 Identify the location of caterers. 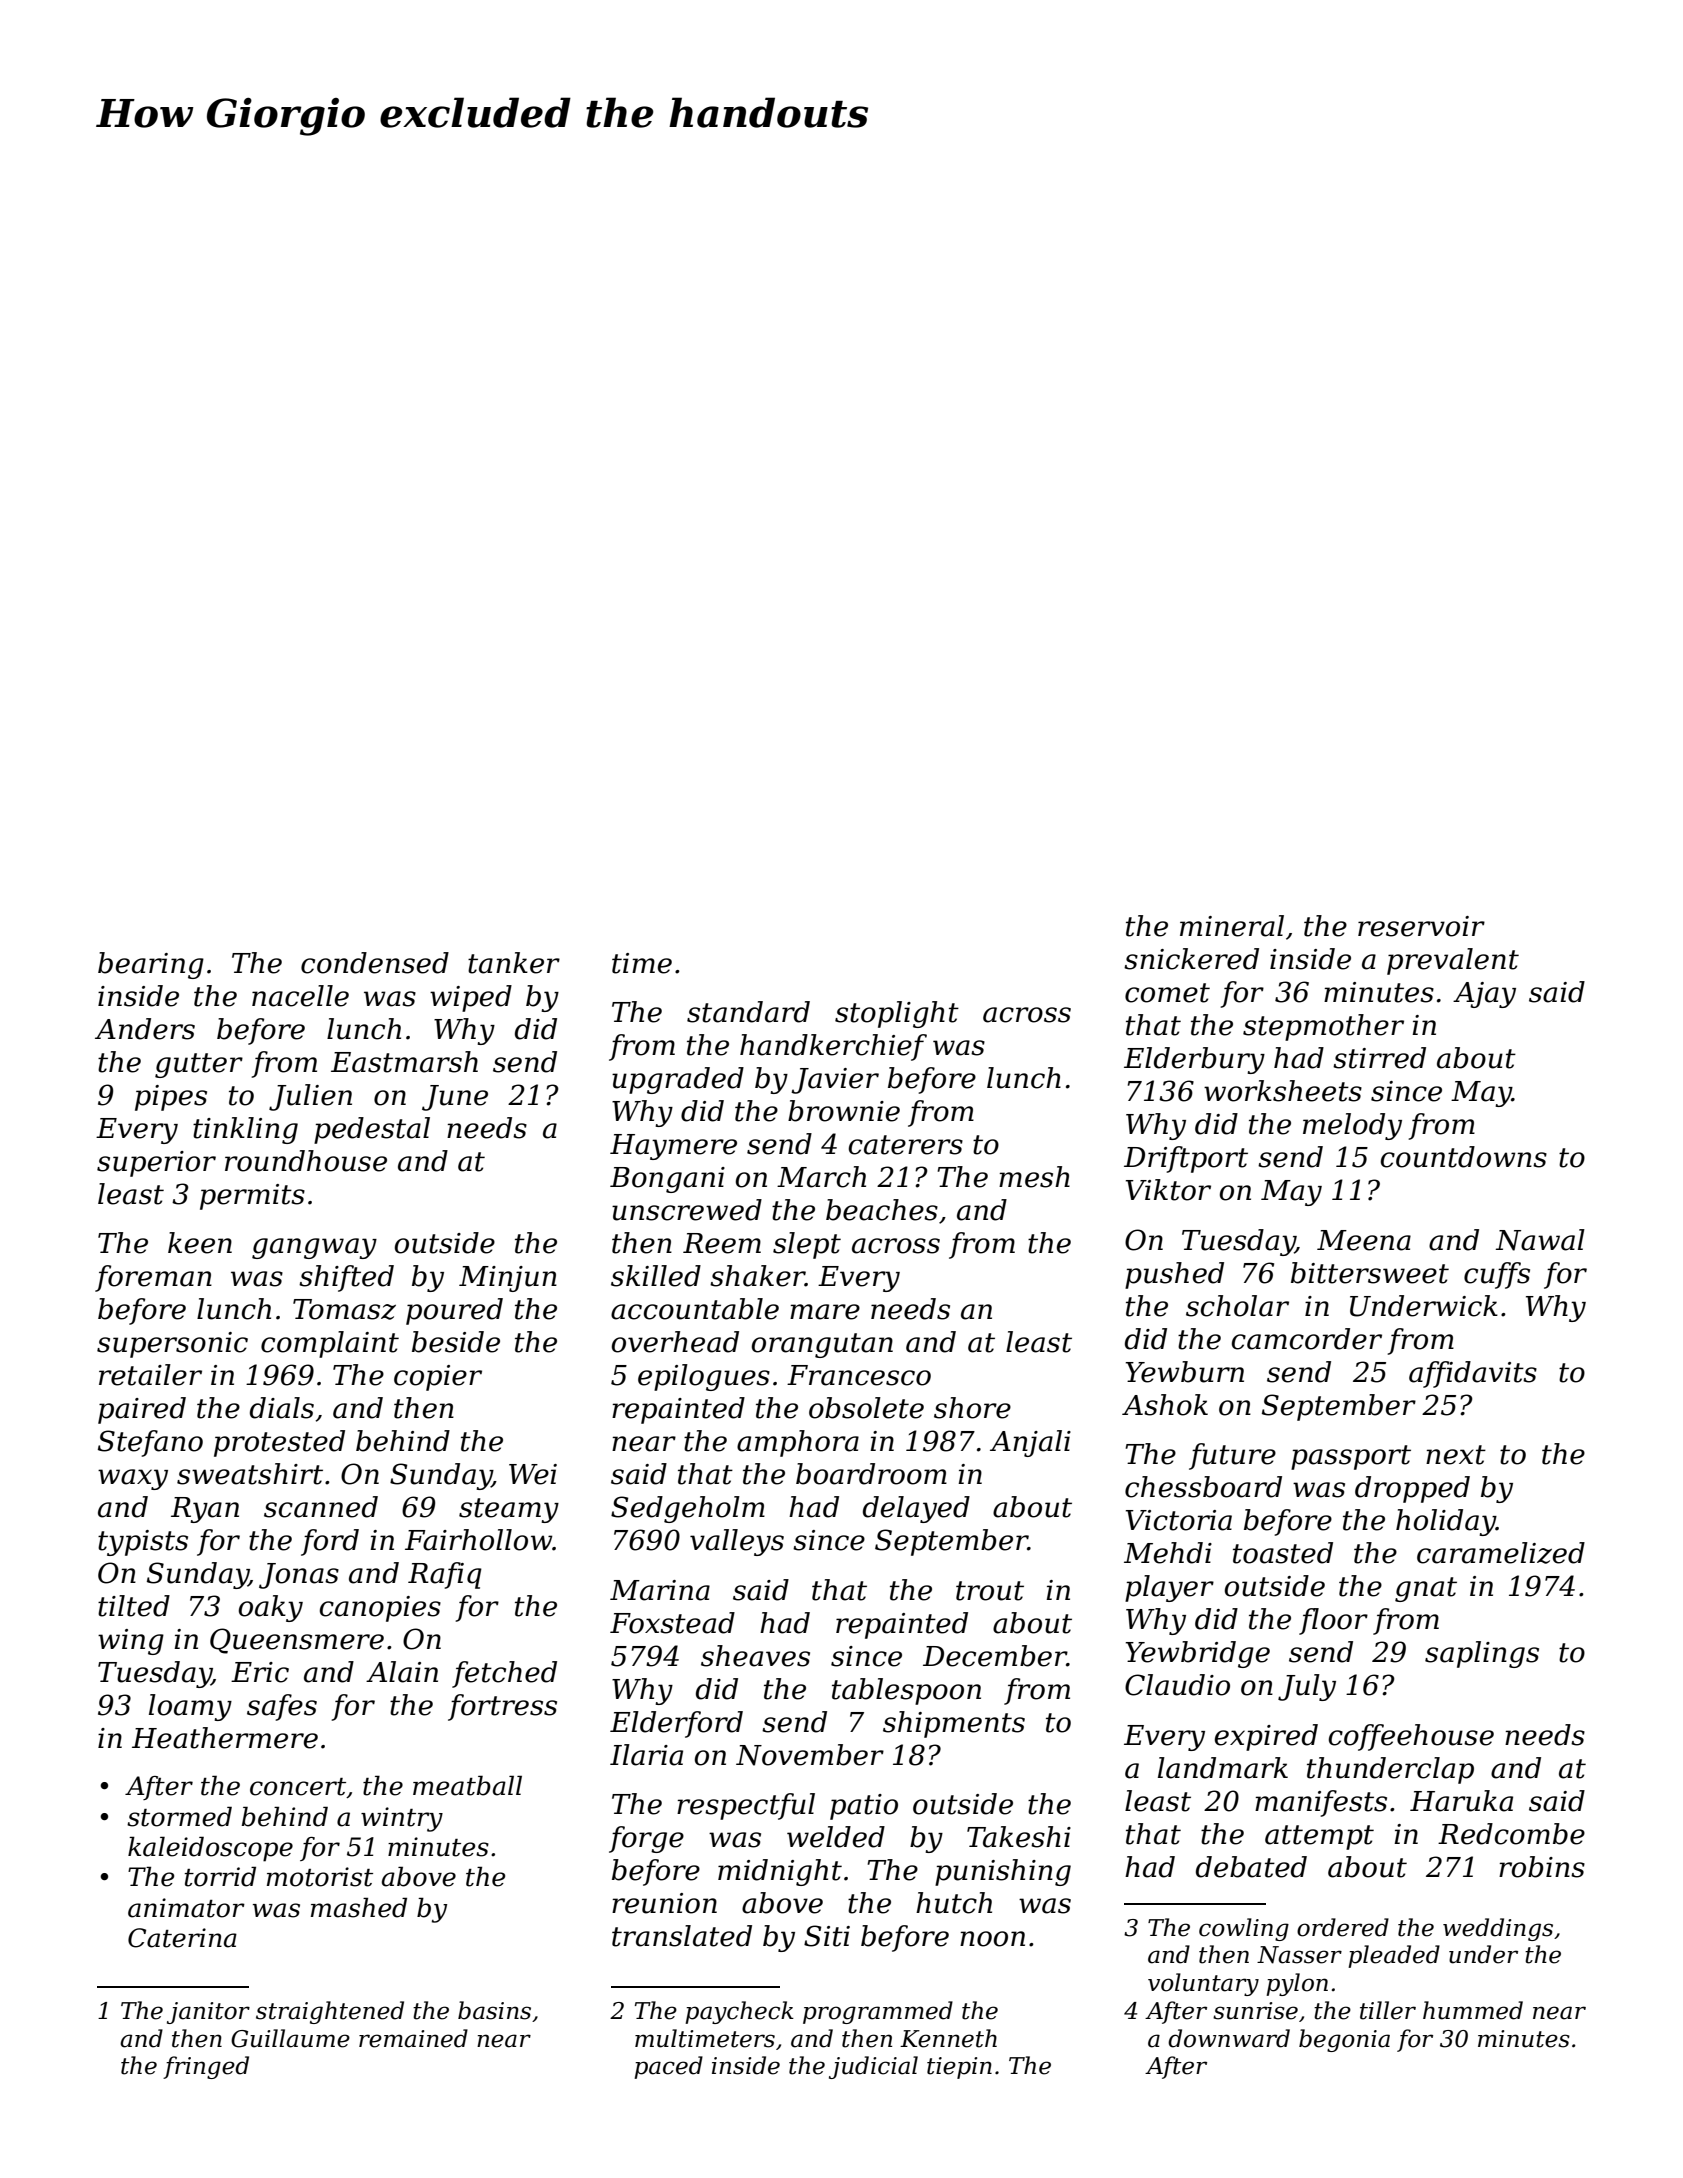
(906, 1145).
